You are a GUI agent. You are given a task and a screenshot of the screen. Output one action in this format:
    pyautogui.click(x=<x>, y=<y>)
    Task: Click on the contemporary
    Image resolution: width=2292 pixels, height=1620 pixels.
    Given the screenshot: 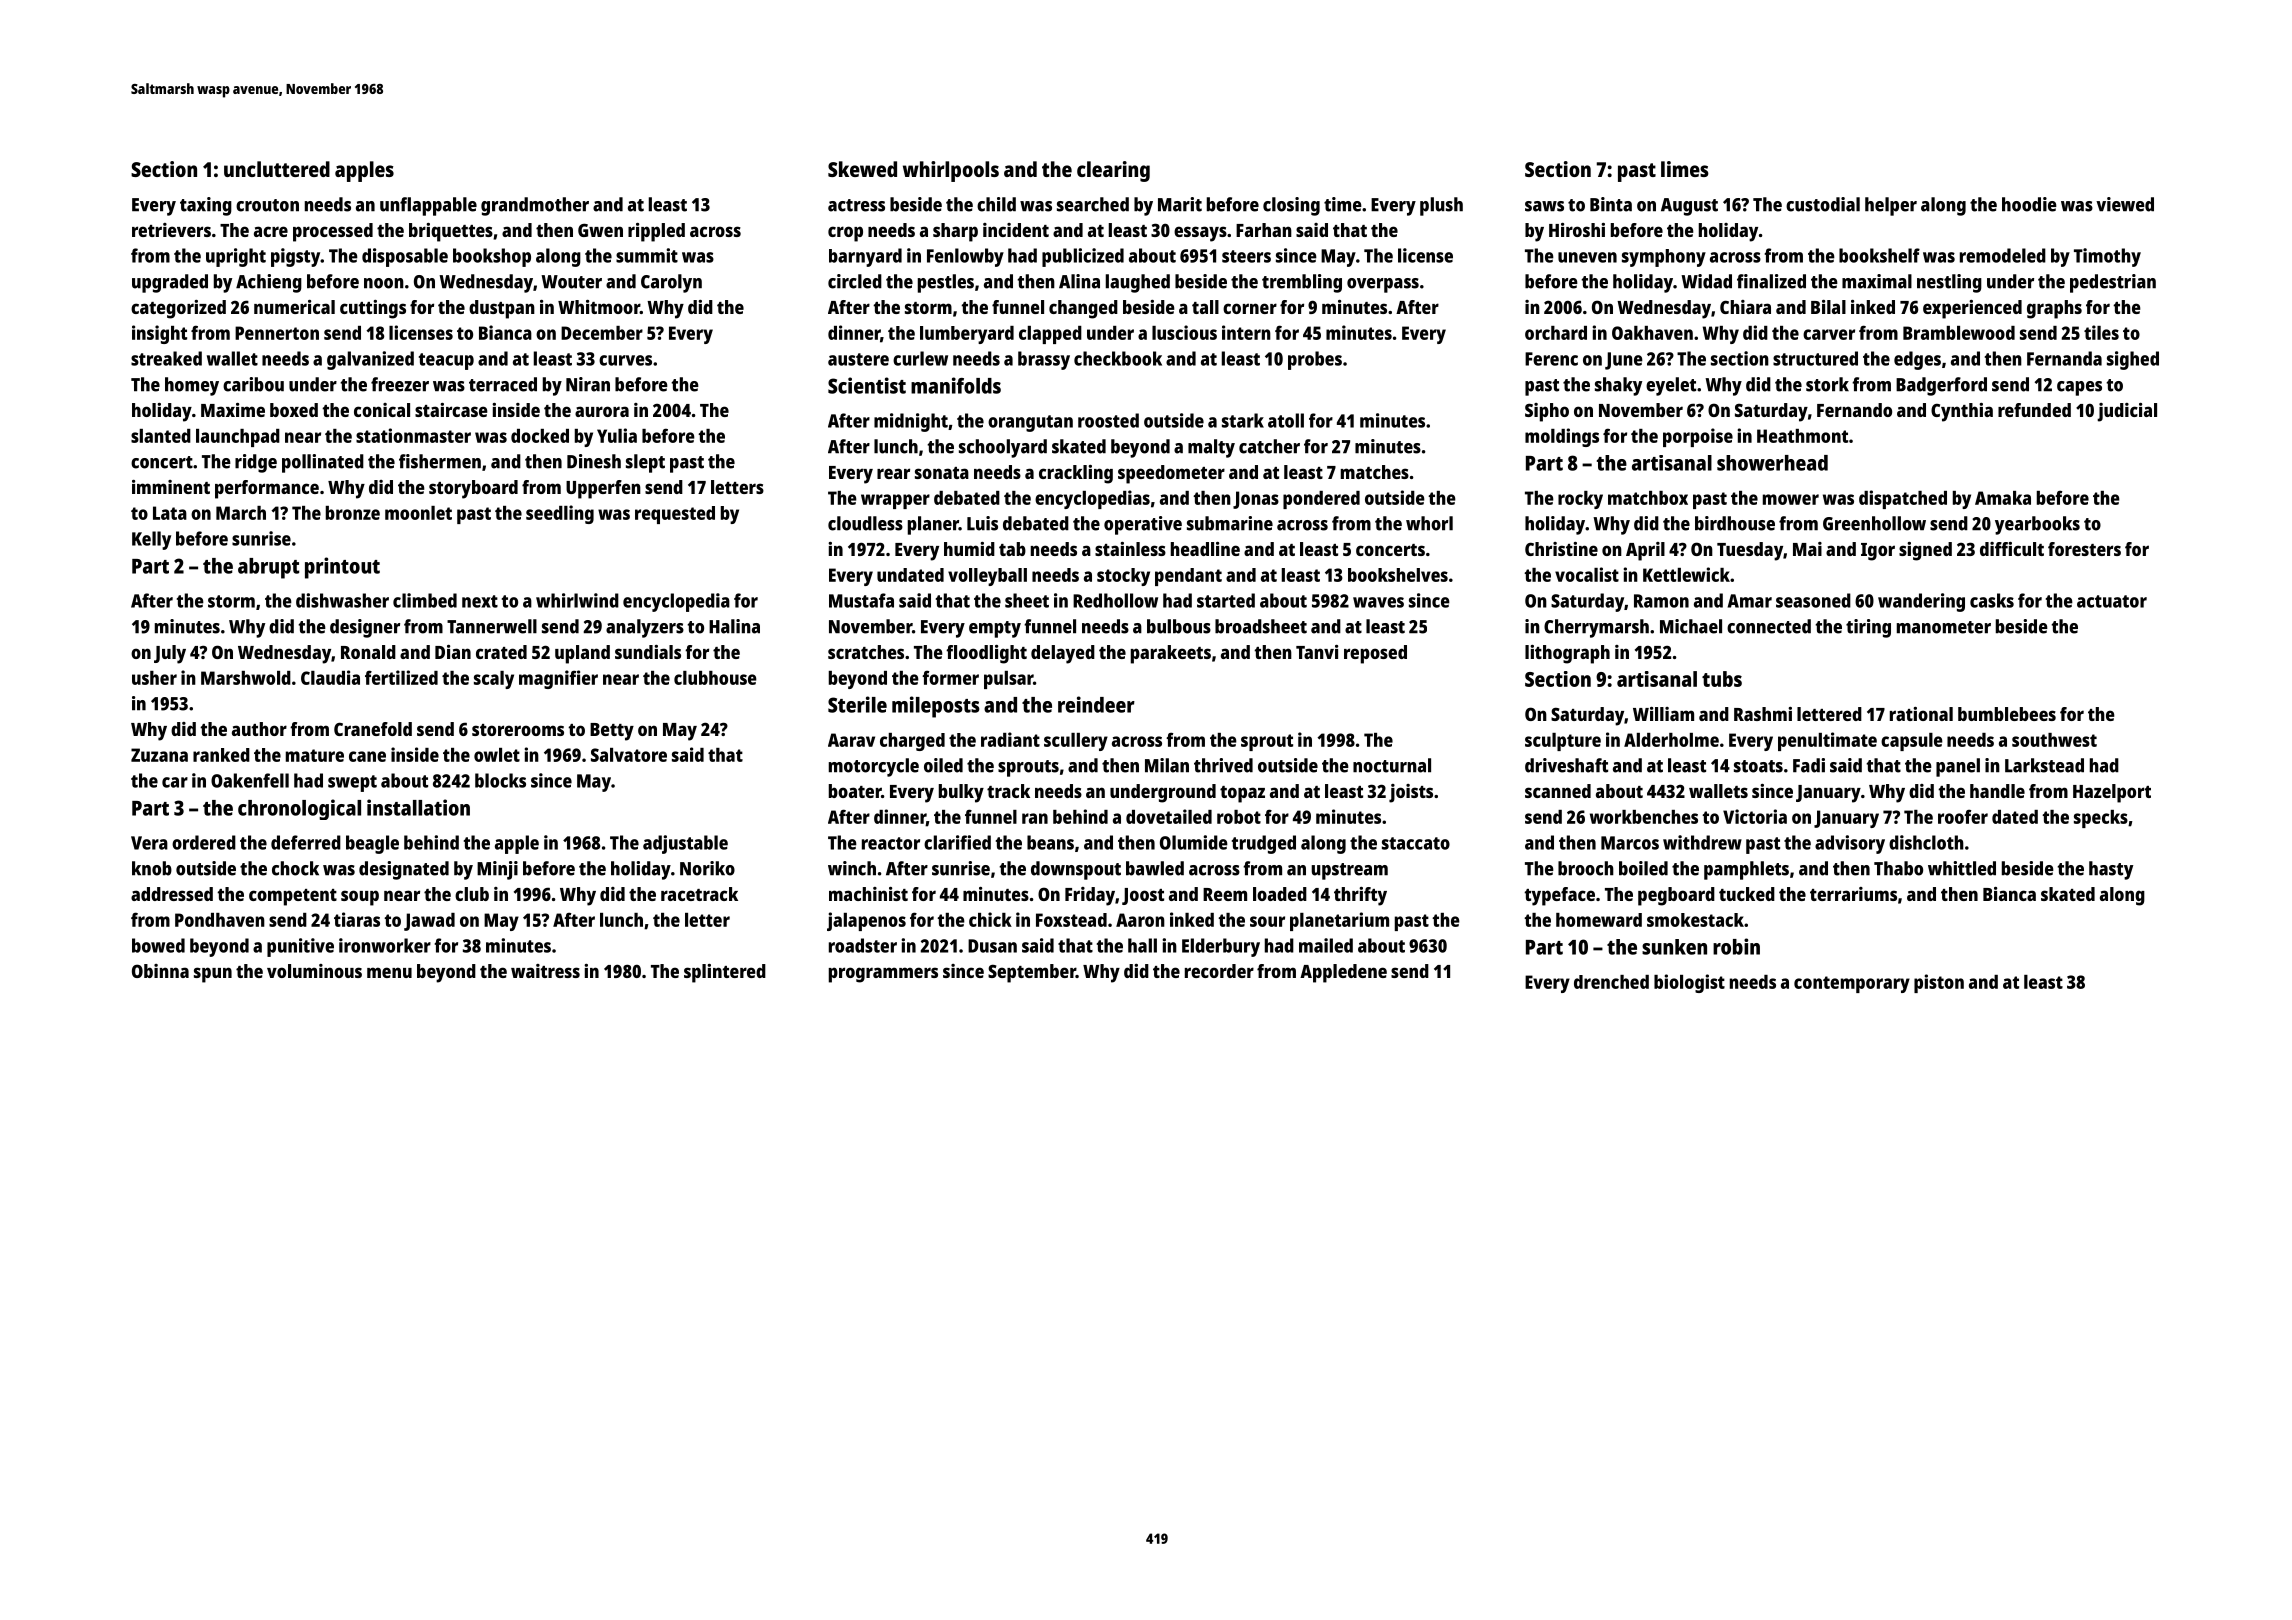 What is the action you would take?
    pyautogui.click(x=1852, y=984)
